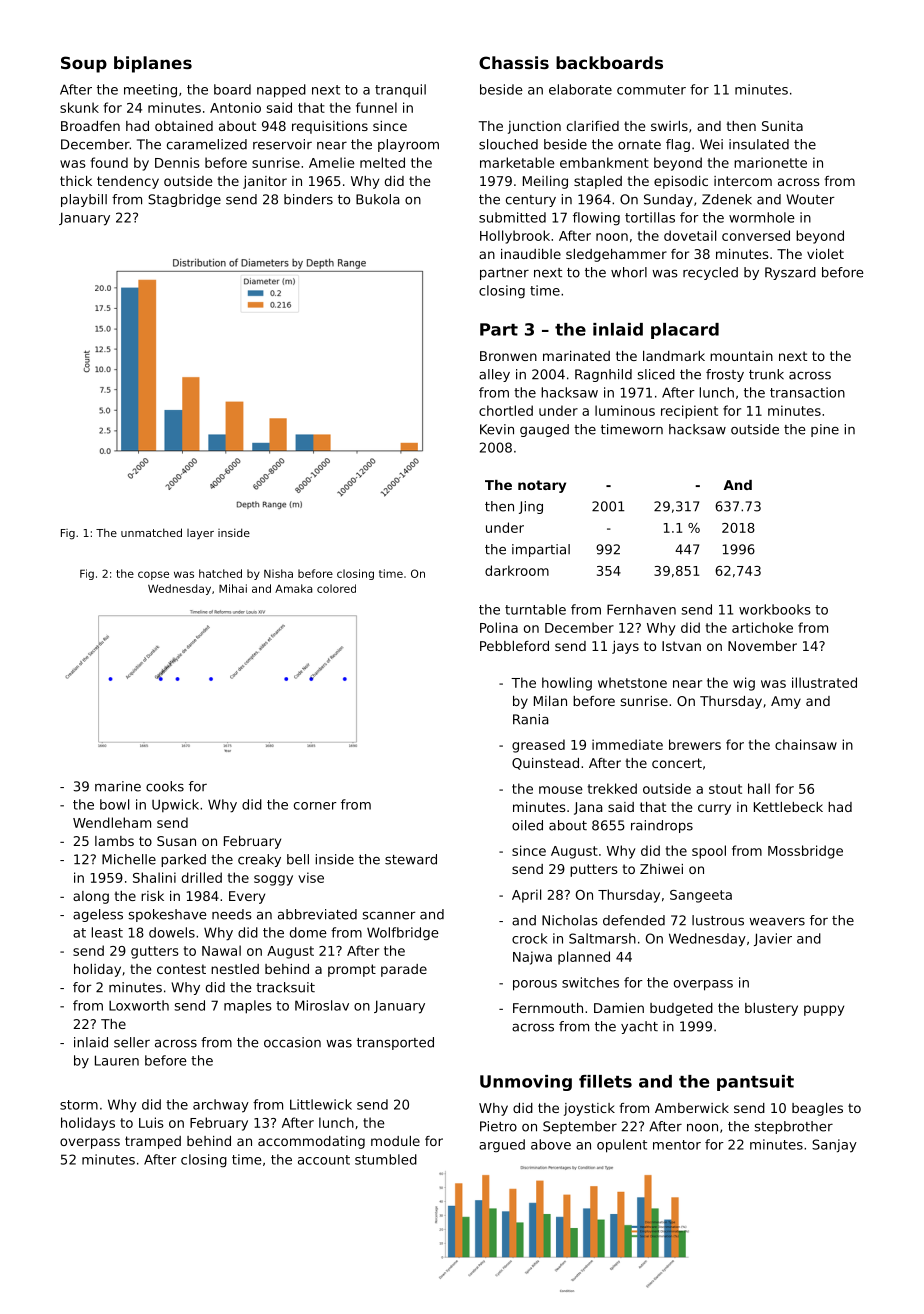  Describe the element at coordinates (84, 200) in the page. I see `playbill` at that location.
